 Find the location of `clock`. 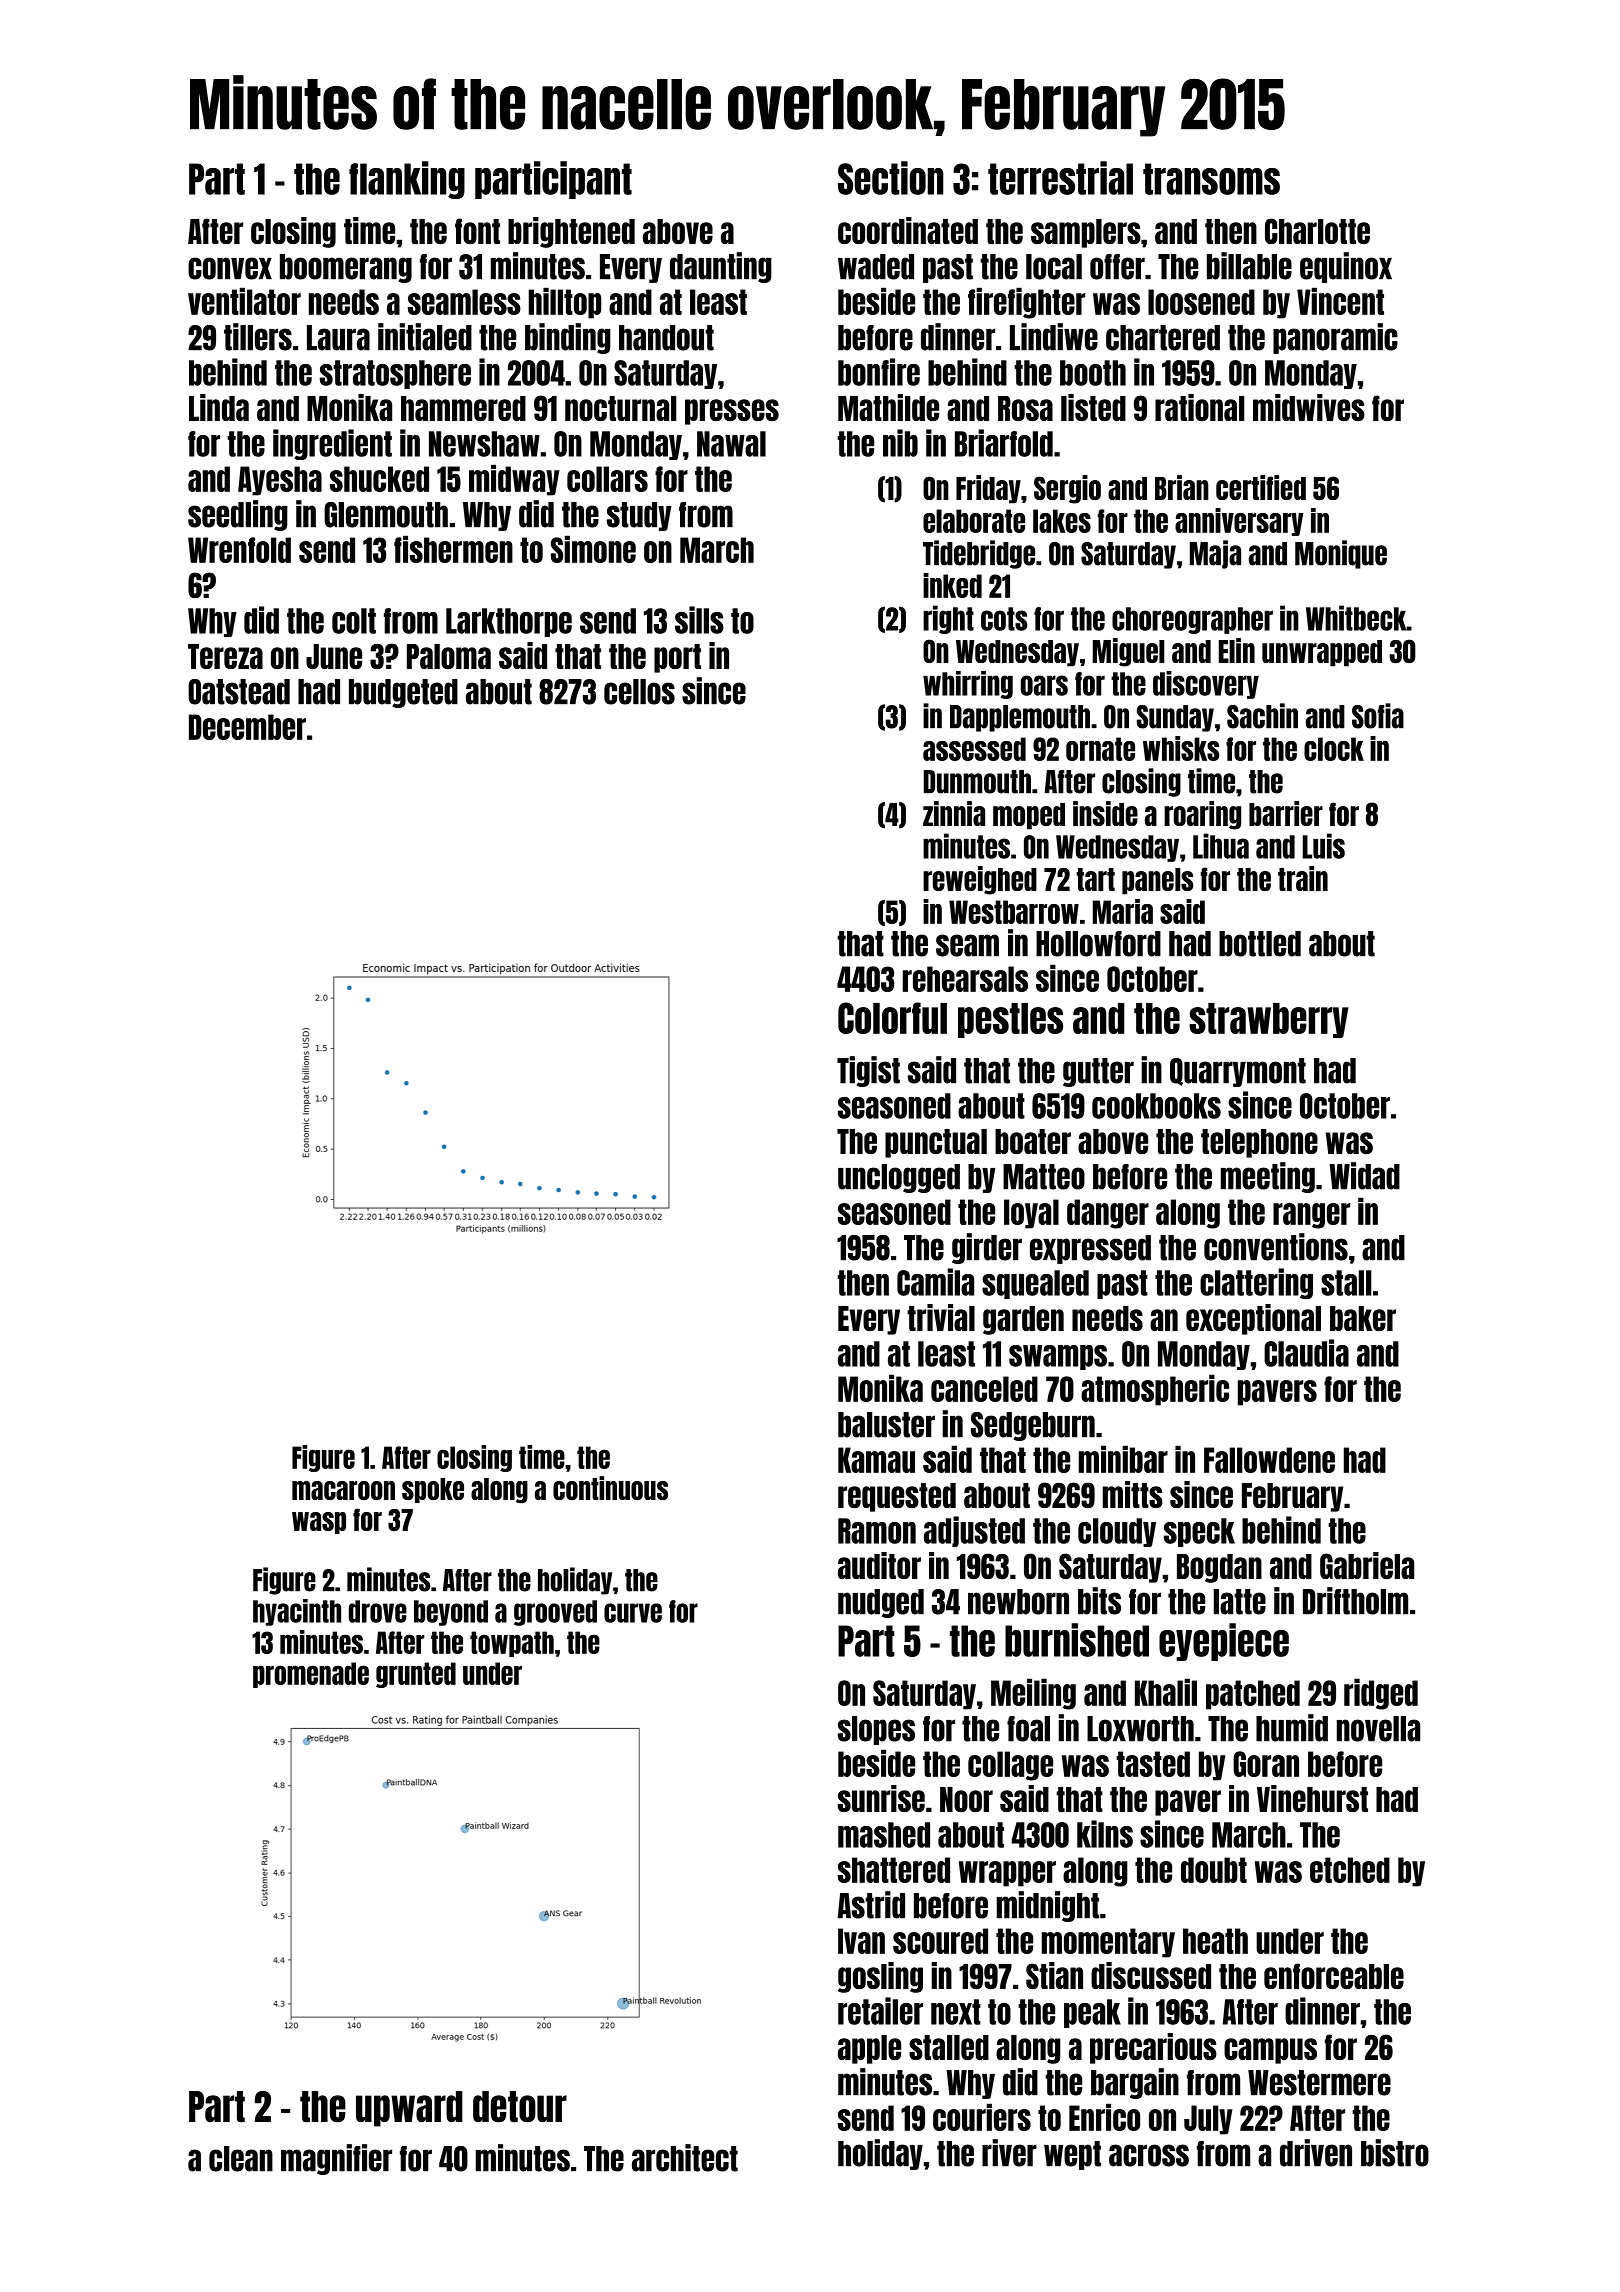

clock is located at coordinates (1334, 749).
